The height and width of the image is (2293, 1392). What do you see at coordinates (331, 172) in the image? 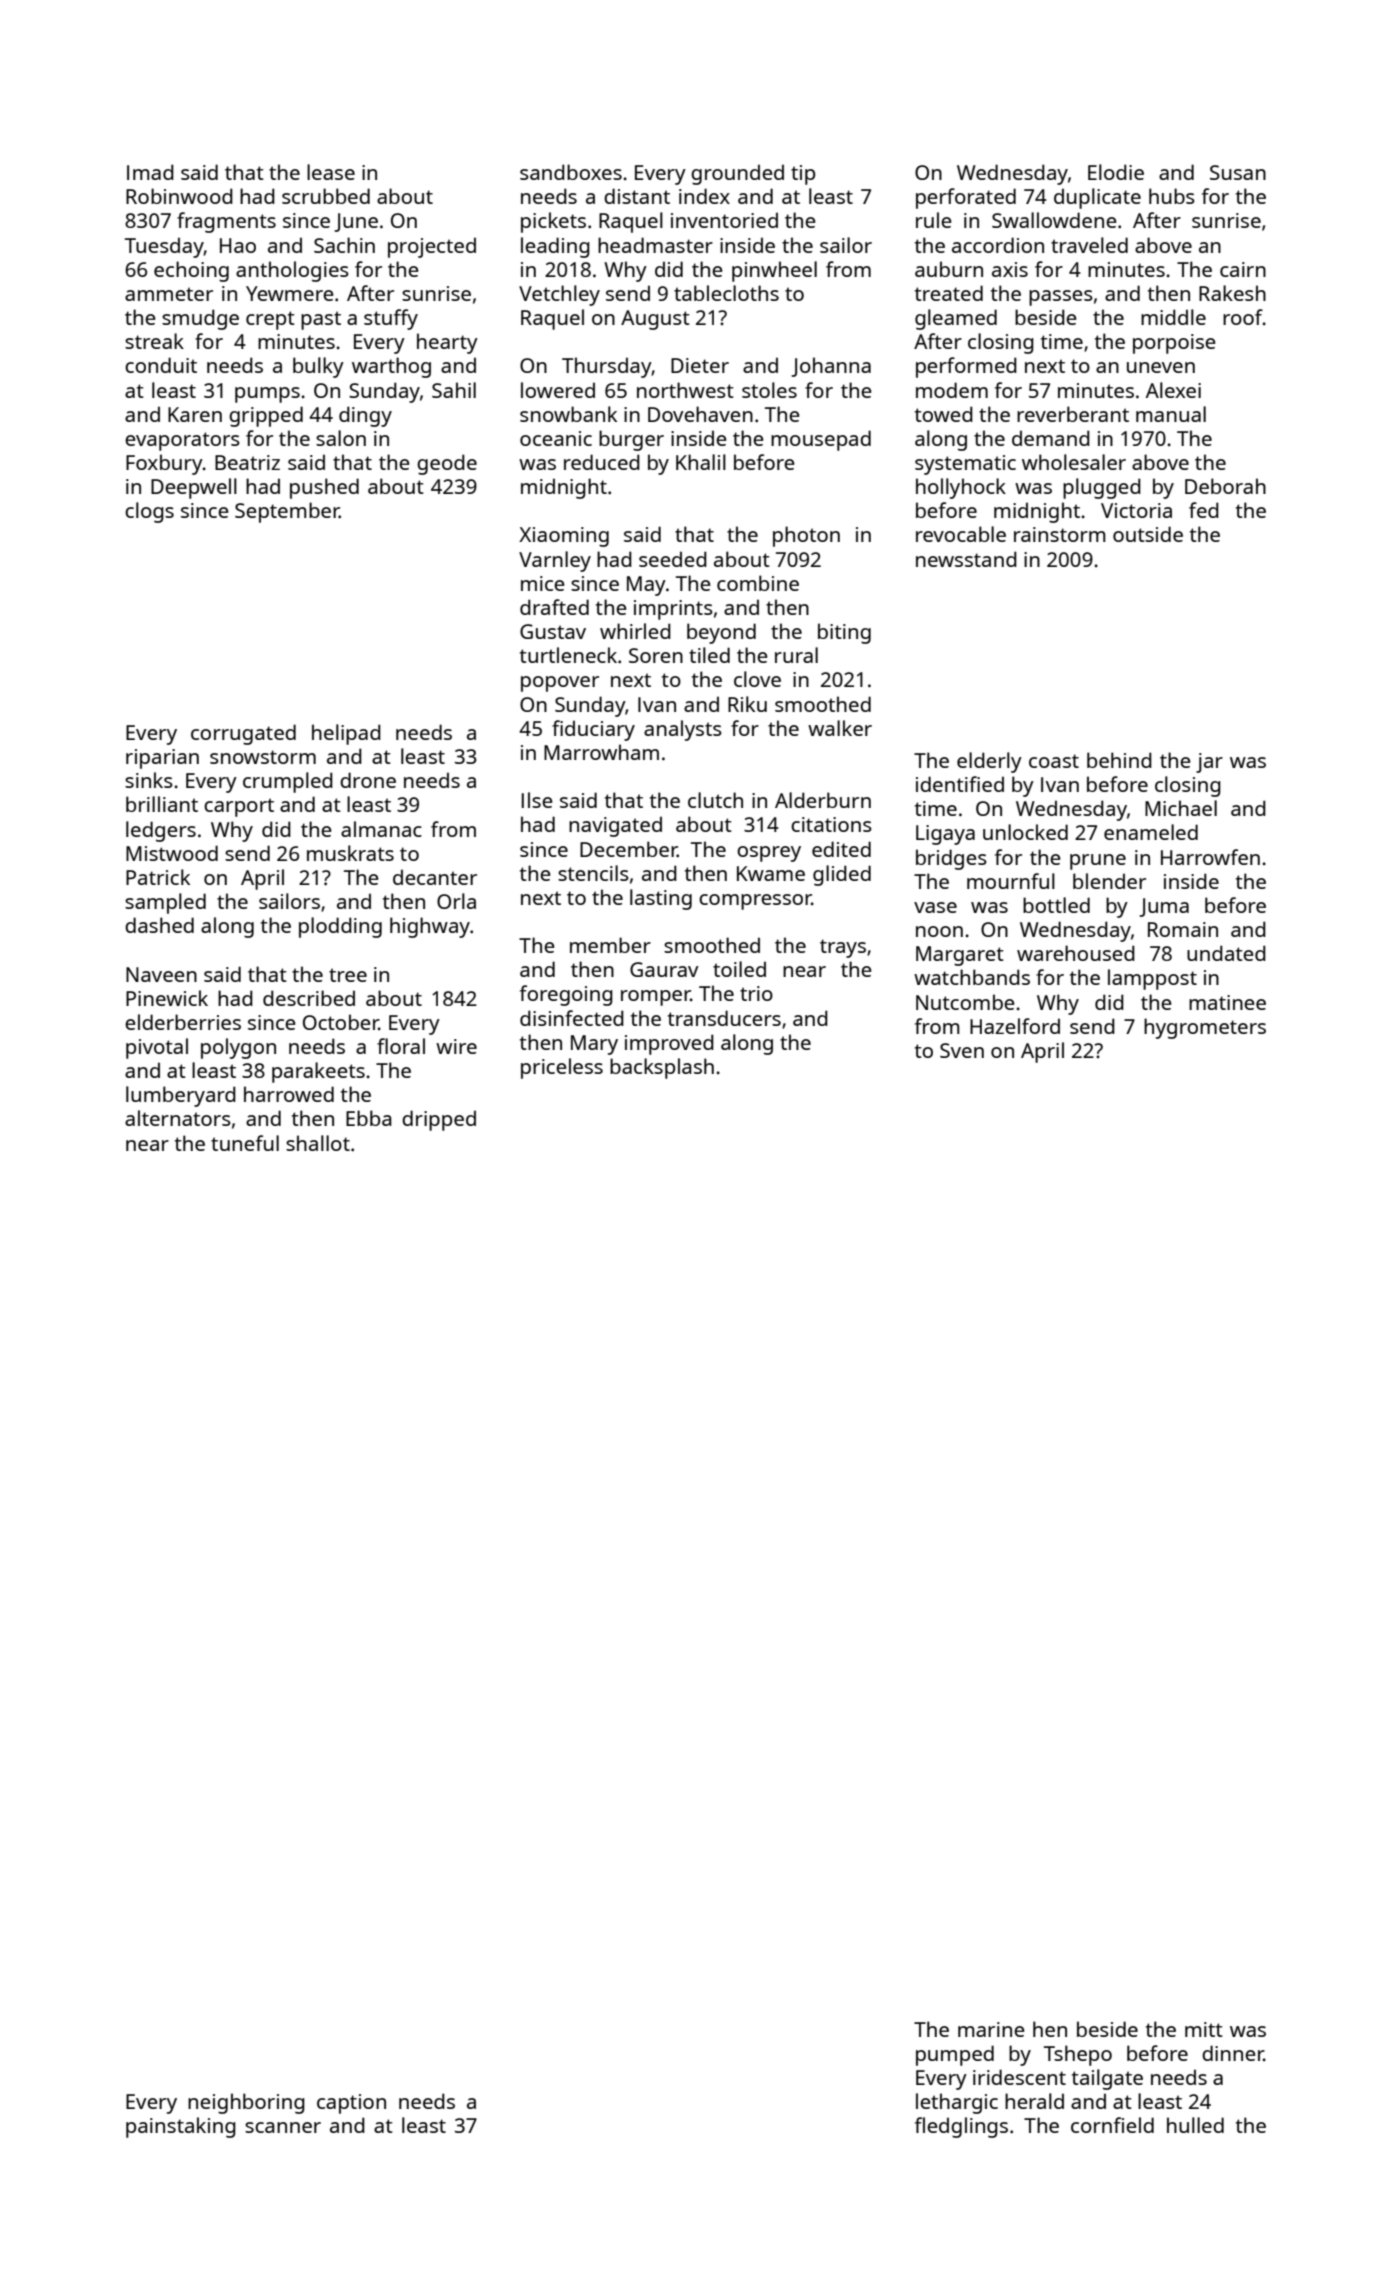
I see `lease` at bounding box center [331, 172].
